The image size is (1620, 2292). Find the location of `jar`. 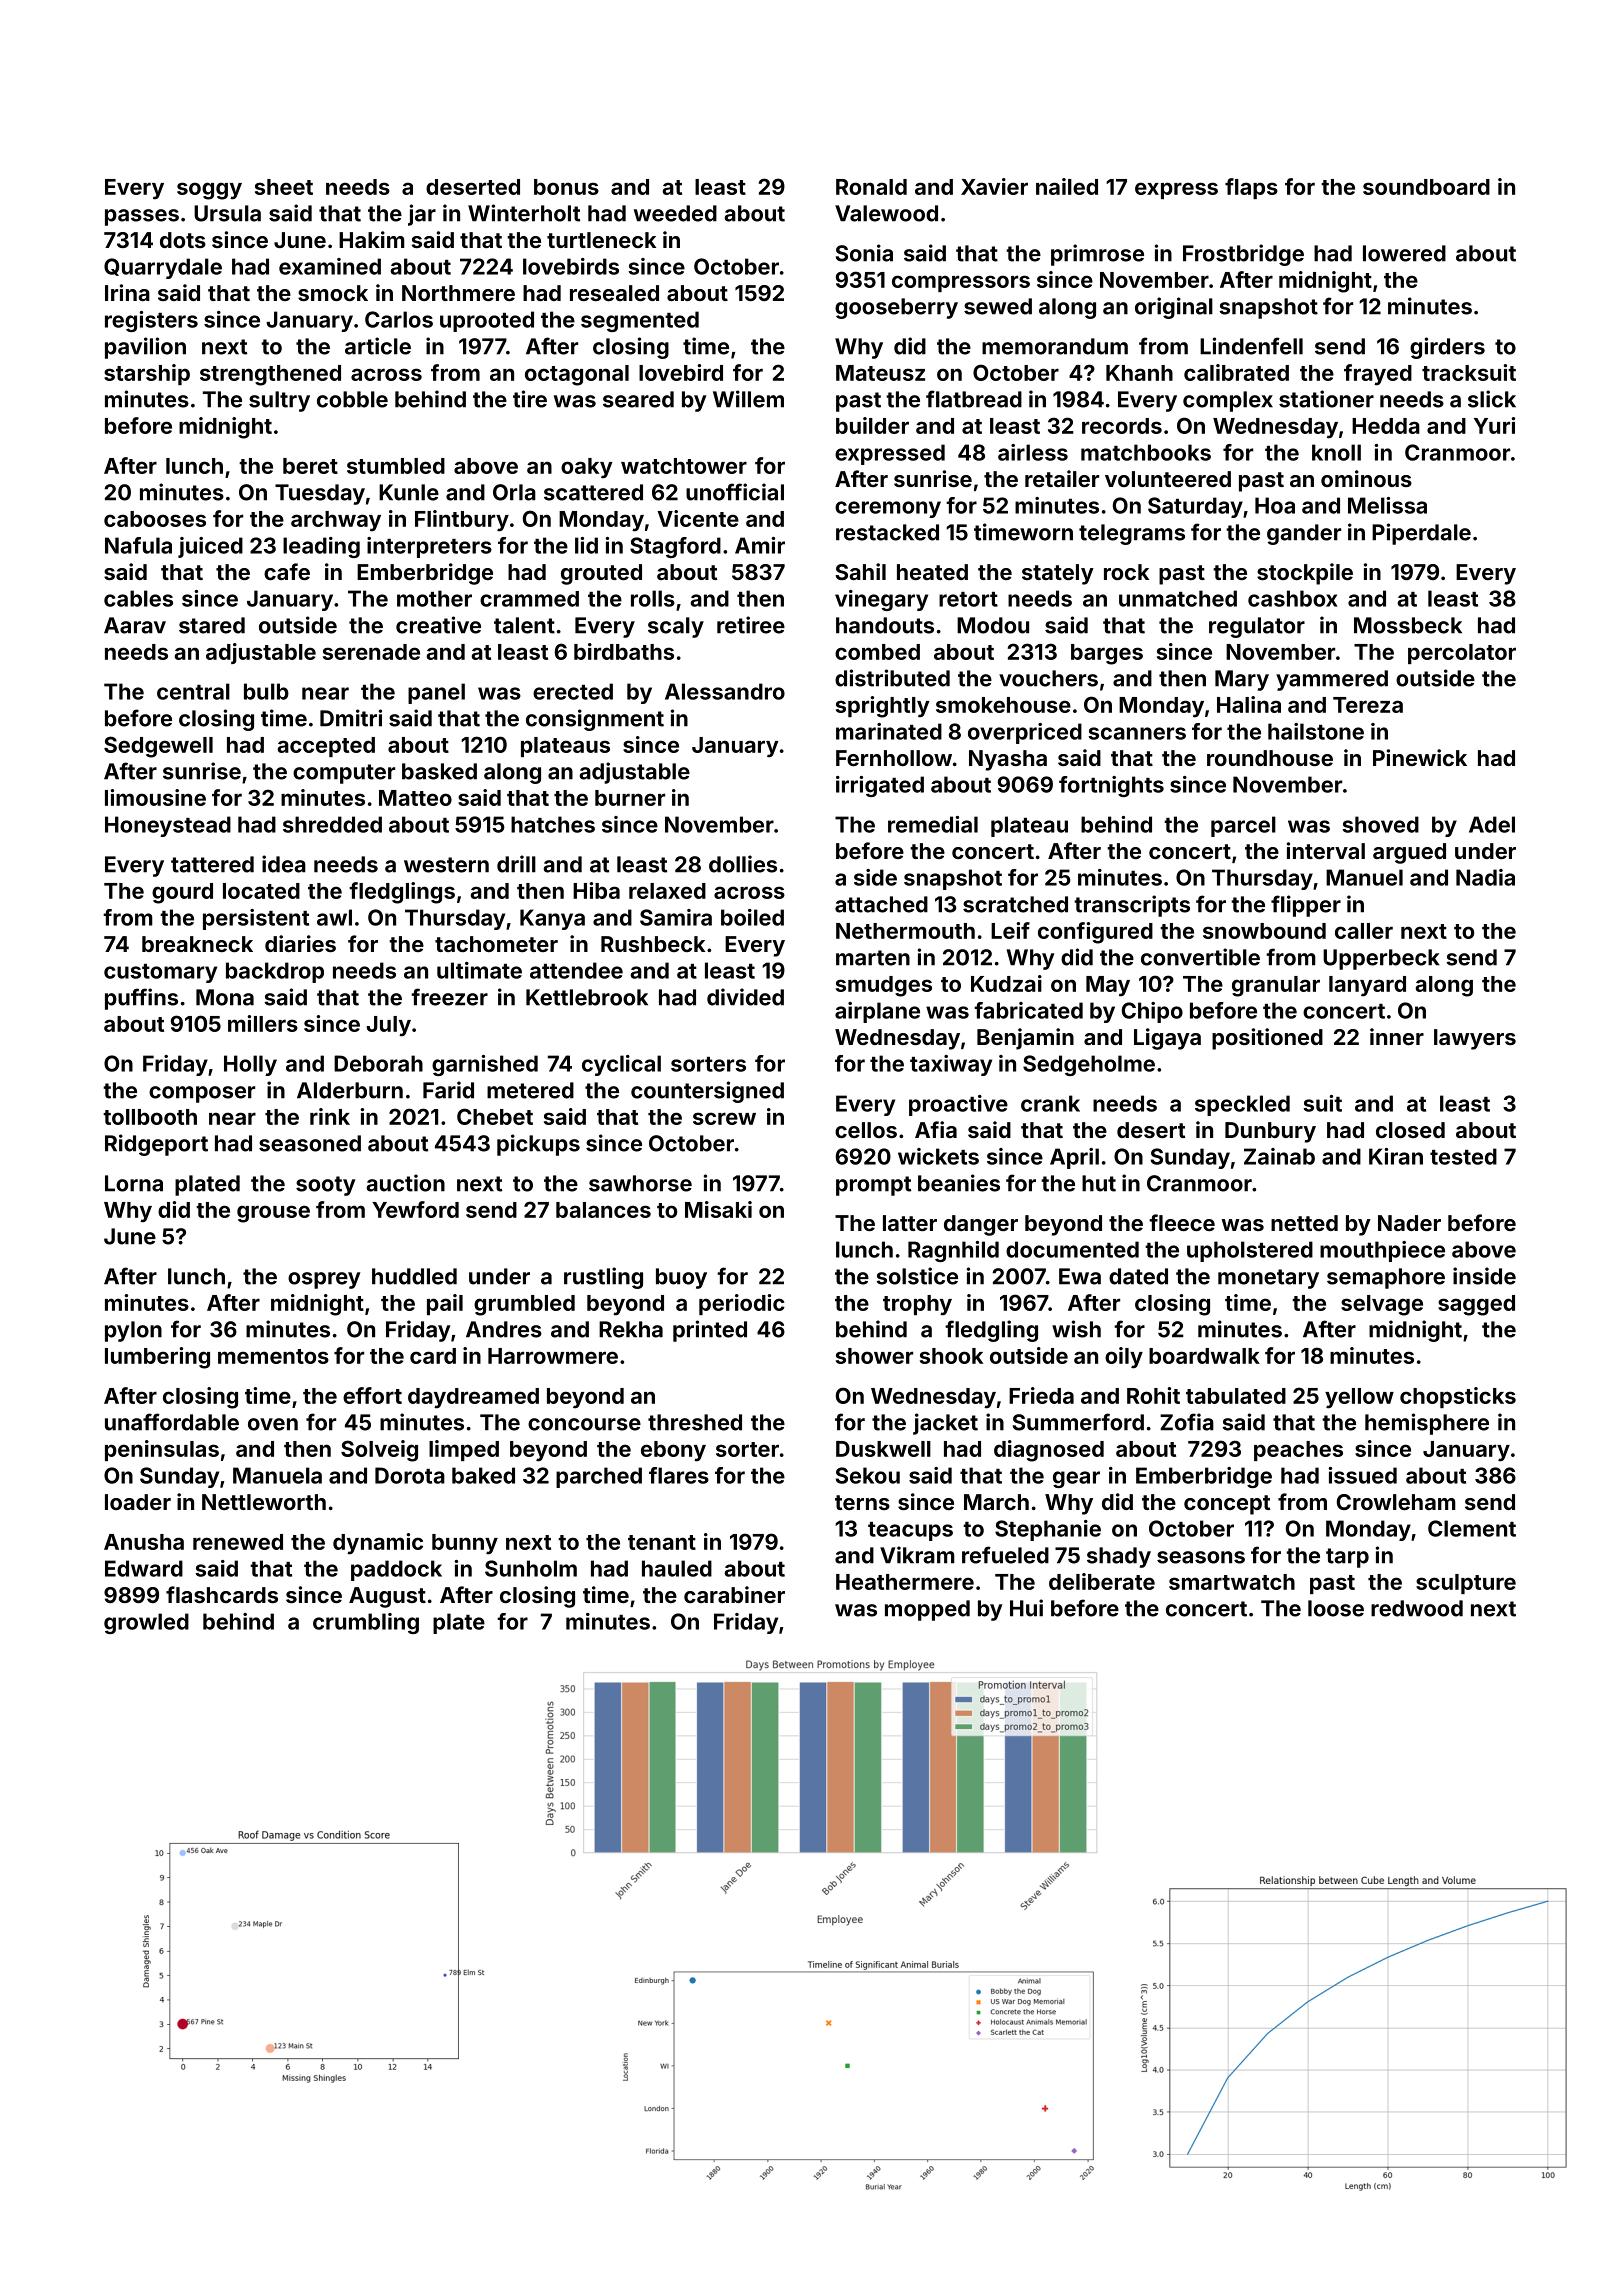

jar is located at coordinates (422, 215).
